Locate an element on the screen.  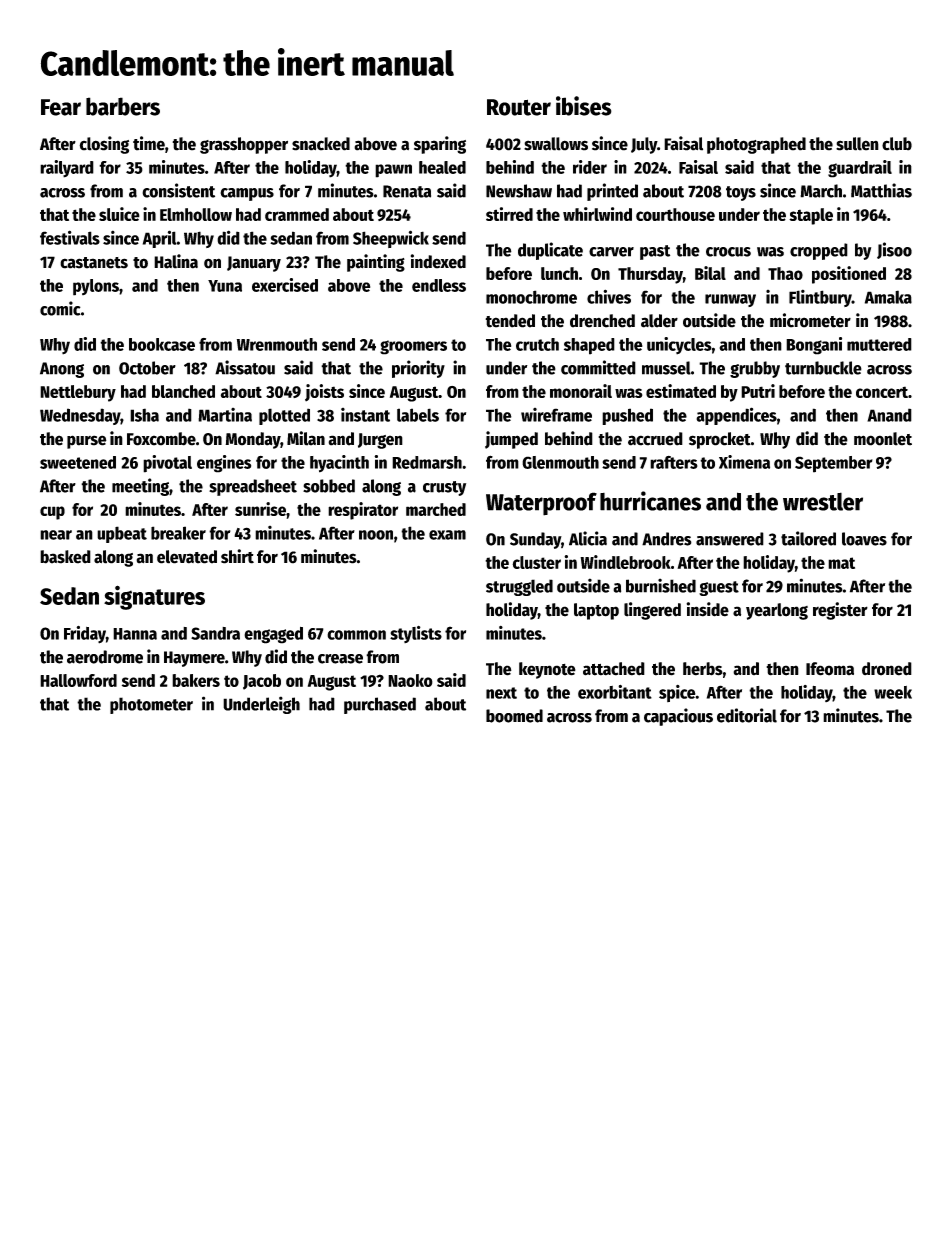
editorial is located at coordinates (747, 715).
